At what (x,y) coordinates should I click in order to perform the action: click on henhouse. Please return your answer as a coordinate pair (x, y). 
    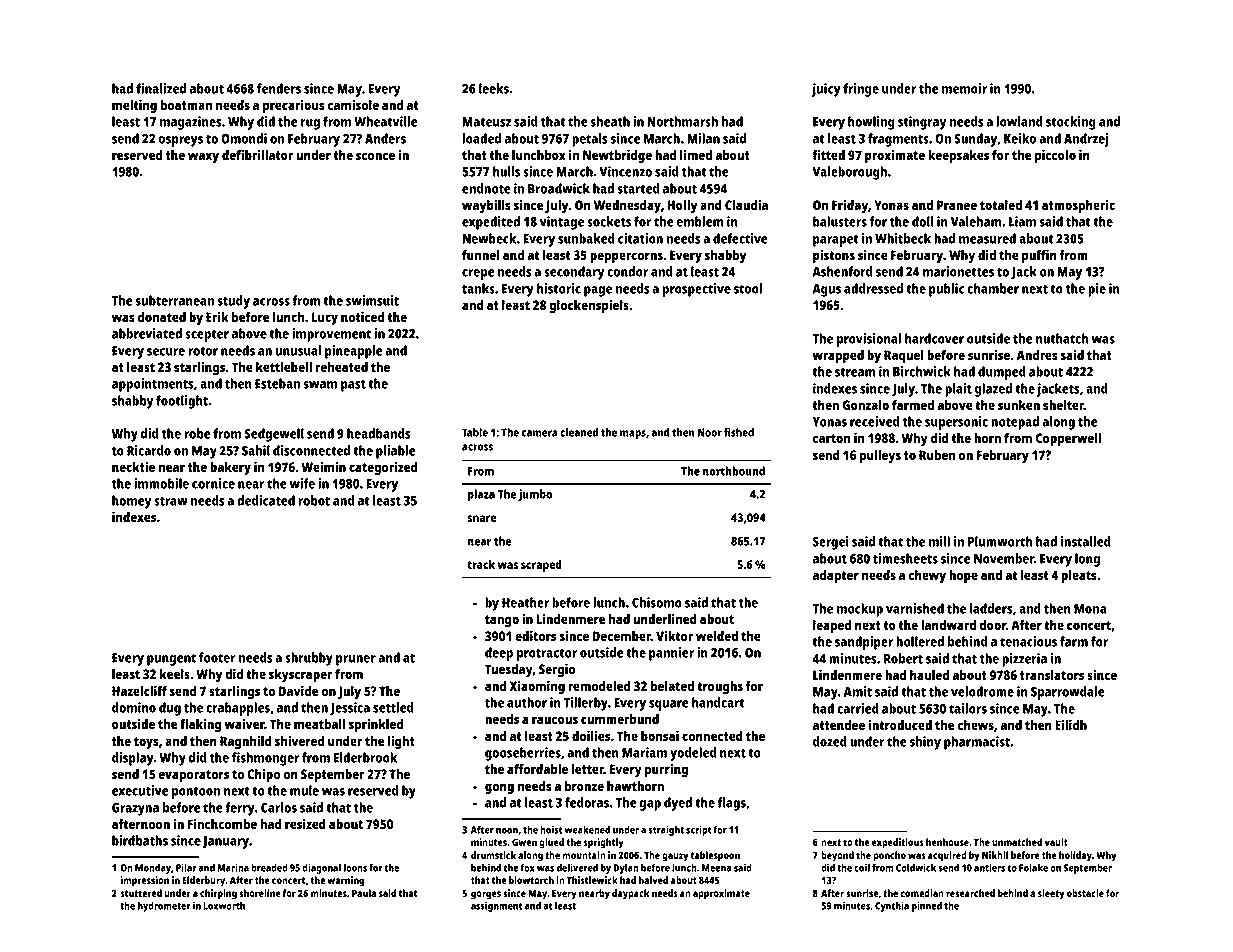
    Looking at the image, I should click on (947, 842).
